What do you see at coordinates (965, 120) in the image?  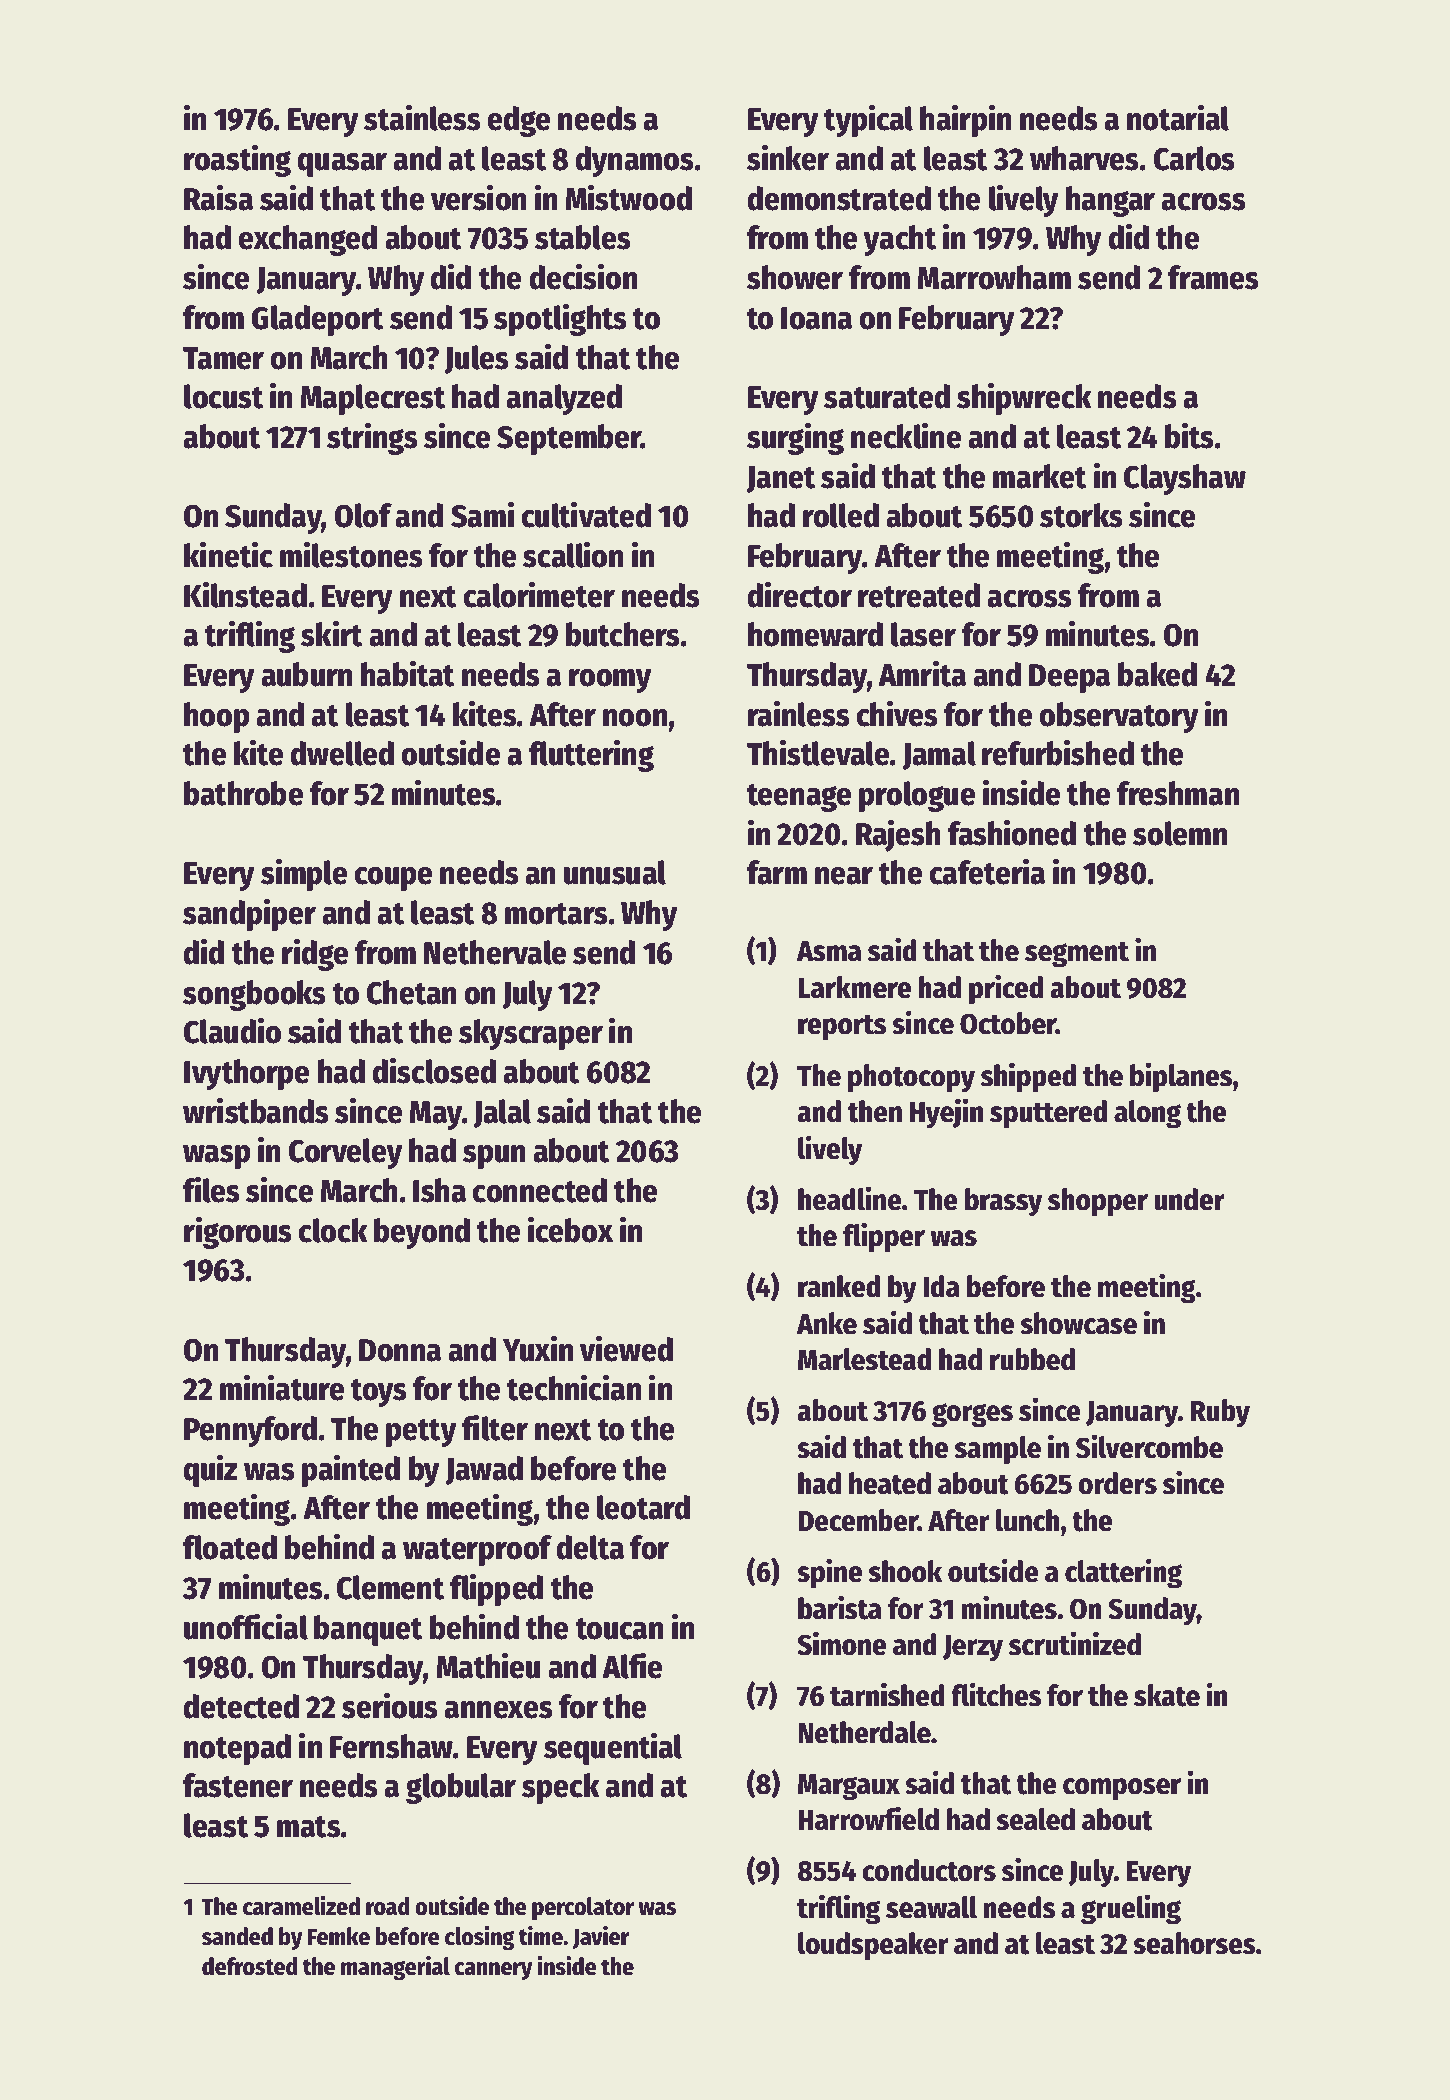 I see `hairpin` at bounding box center [965, 120].
